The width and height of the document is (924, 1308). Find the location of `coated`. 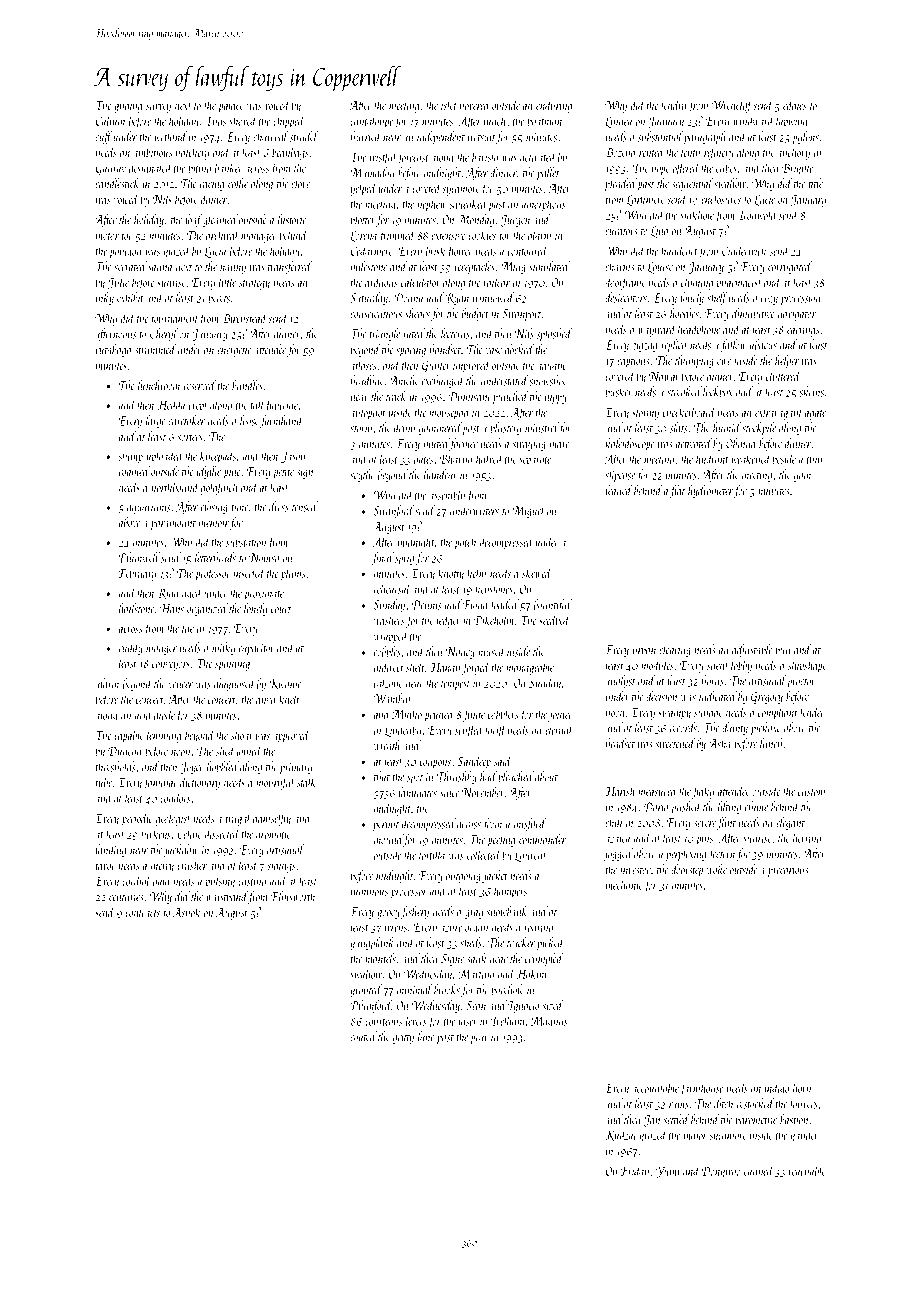

coated is located at coordinates (364, 1036).
